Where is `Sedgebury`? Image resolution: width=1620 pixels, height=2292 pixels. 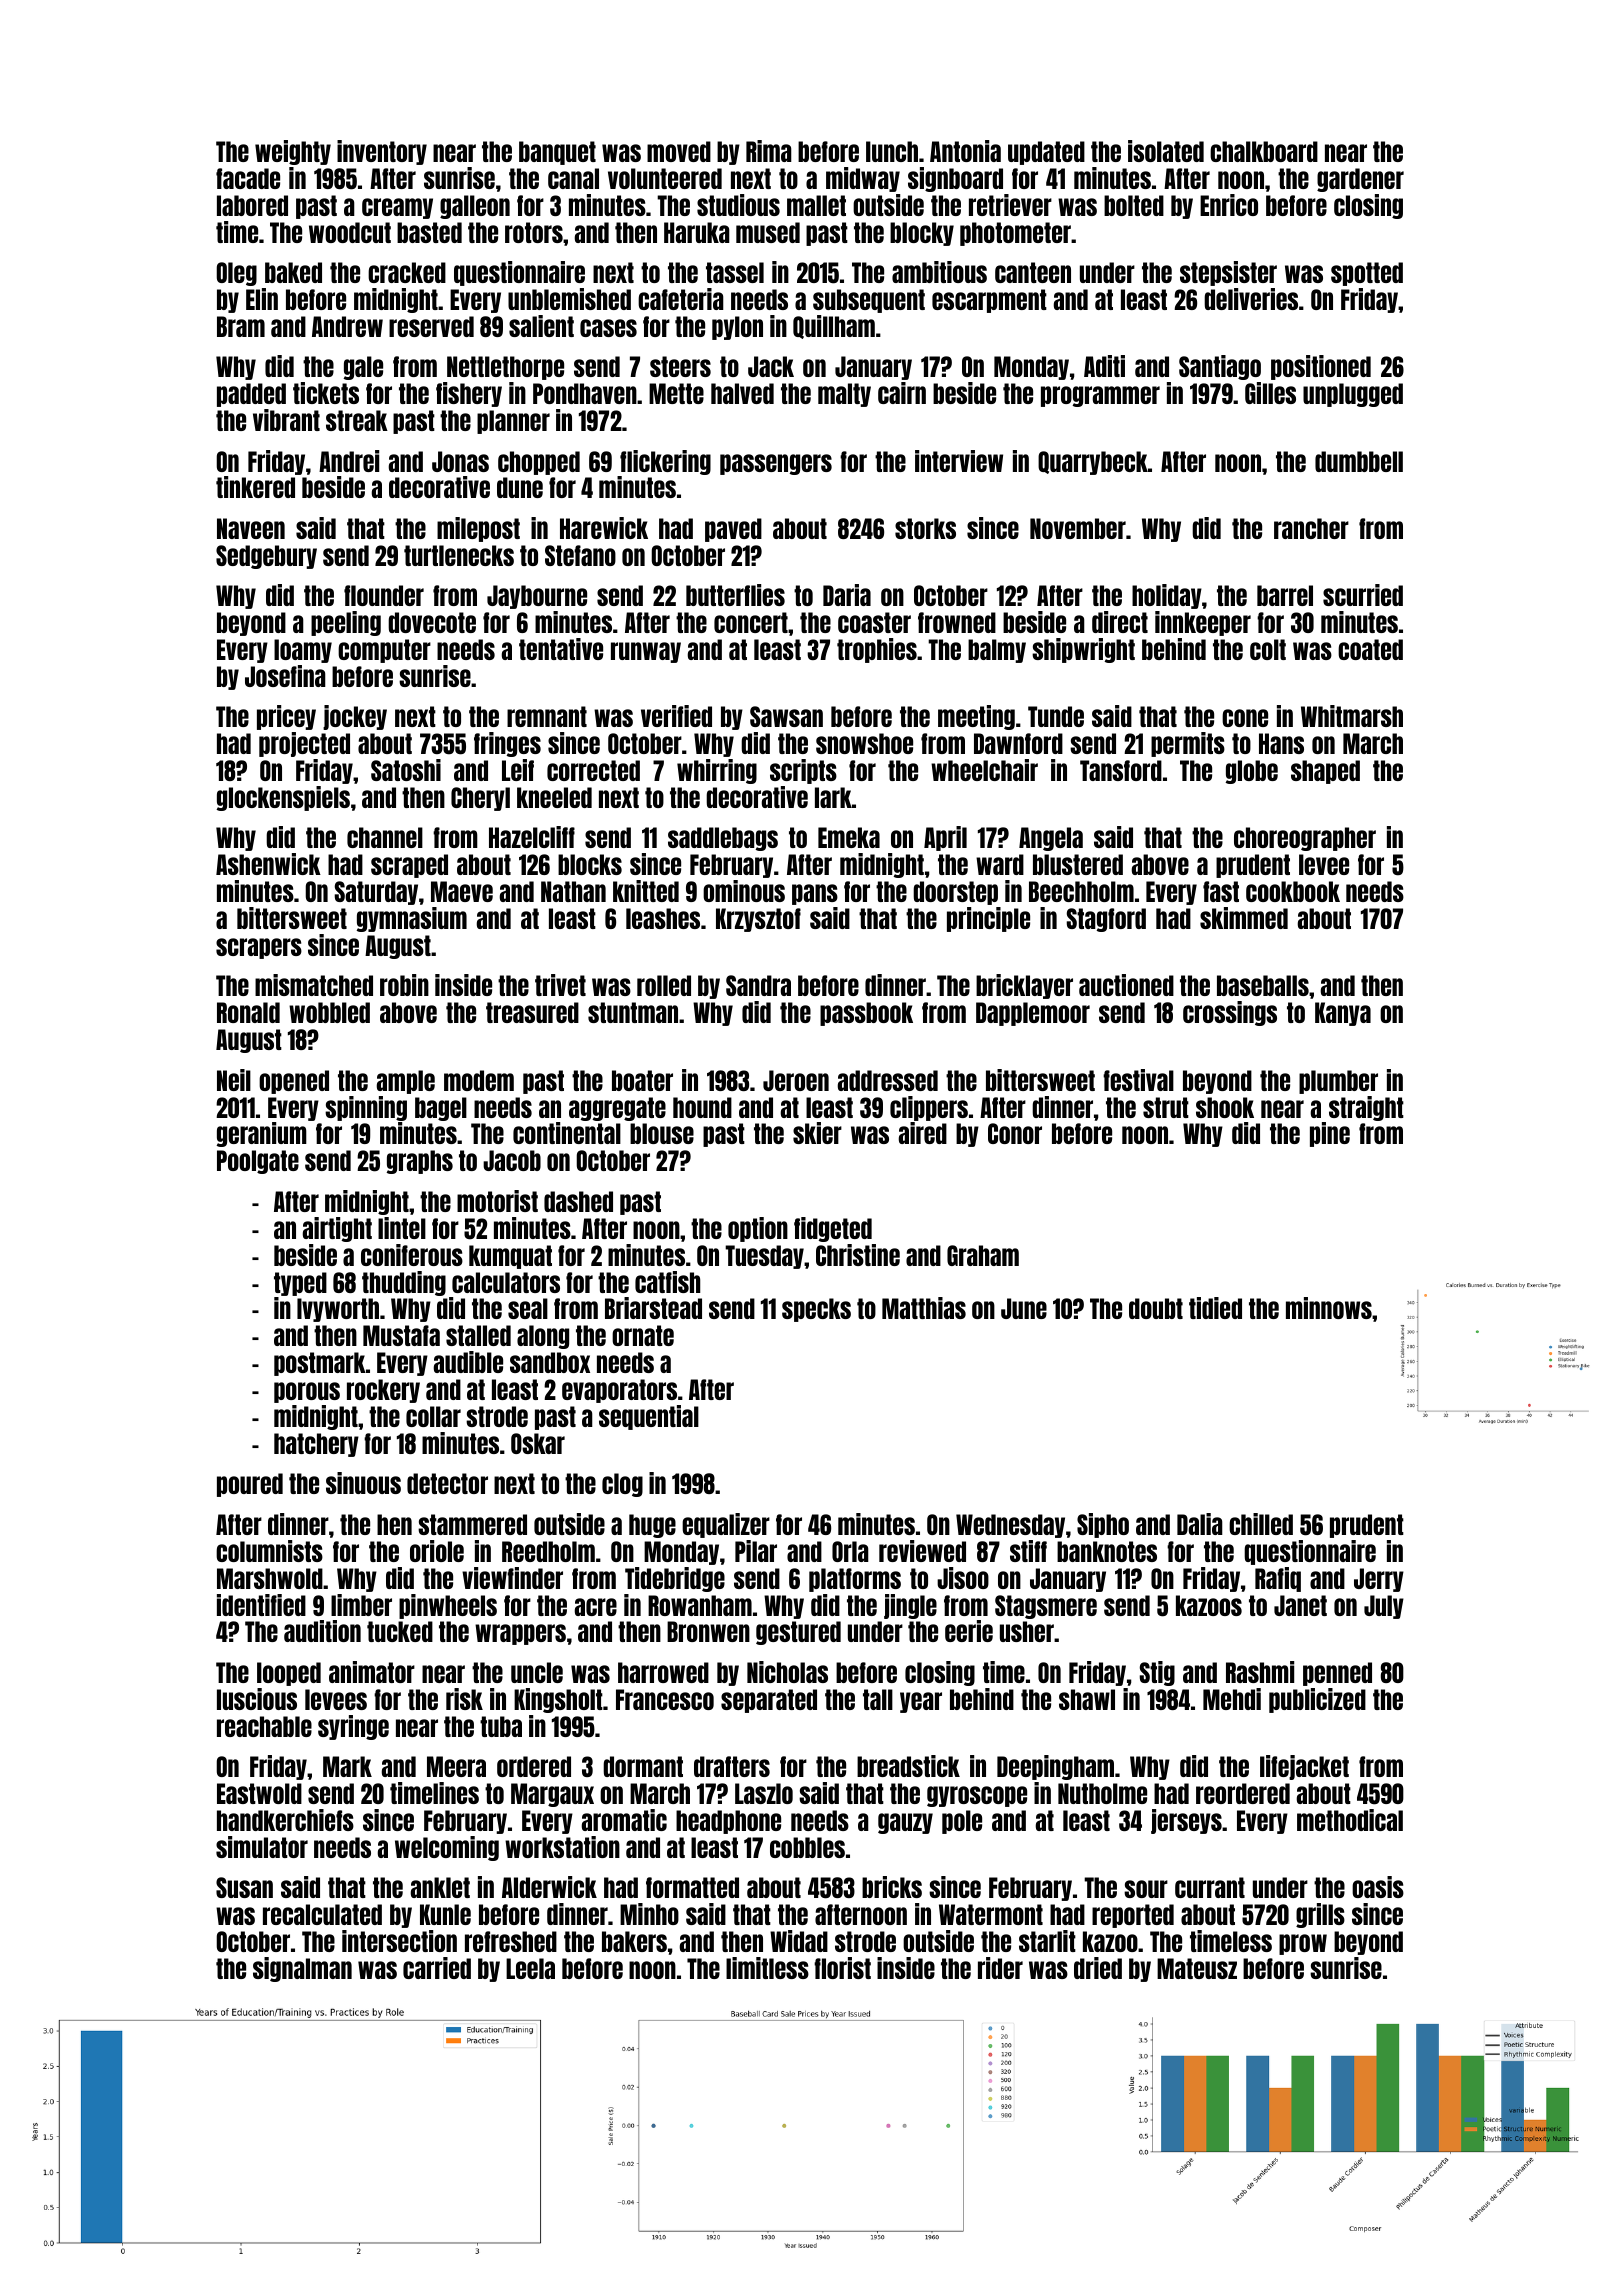 Sedgebury is located at coordinates (266, 557).
